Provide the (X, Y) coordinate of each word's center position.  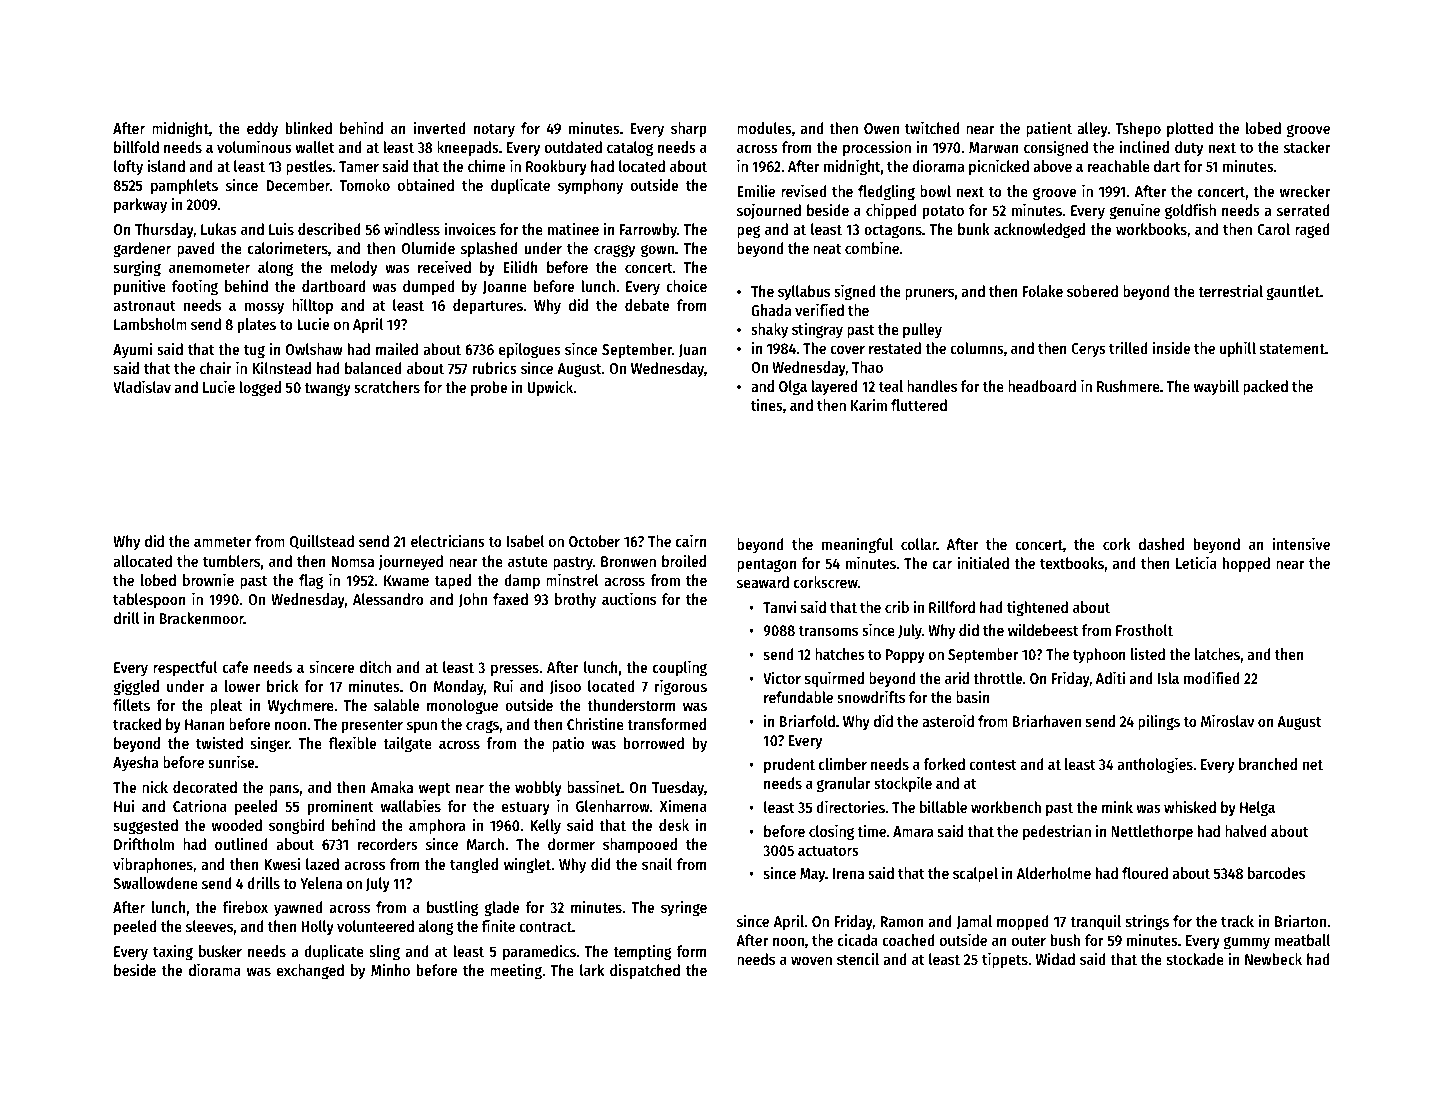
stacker (1307, 147)
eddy (262, 129)
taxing (173, 953)
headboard (1042, 386)
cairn (691, 540)
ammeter (222, 542)
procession (877, 148)
